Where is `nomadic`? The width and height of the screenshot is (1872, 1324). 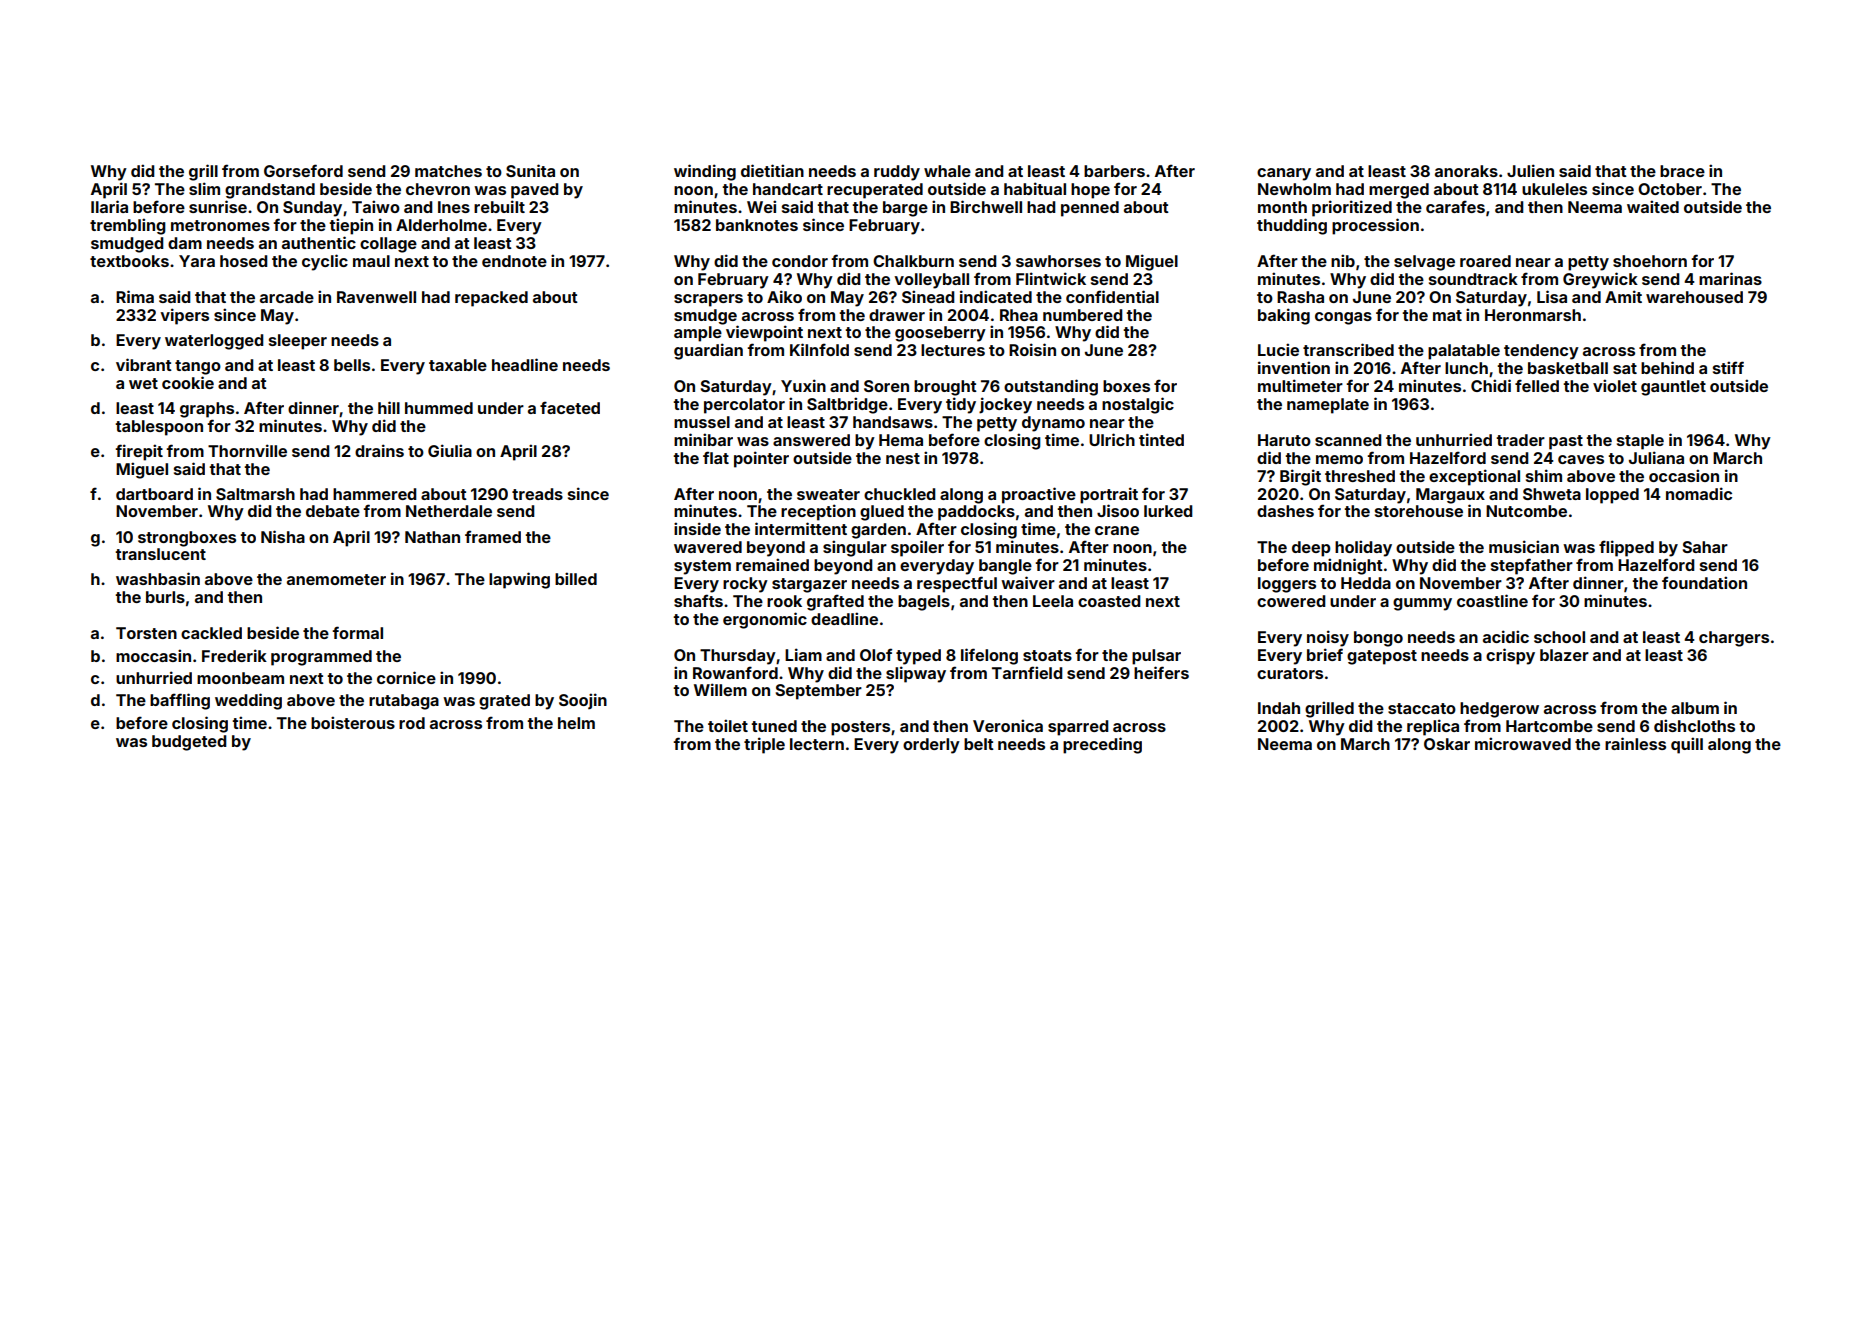
nomadic is located at coordinates (1699, 493).
